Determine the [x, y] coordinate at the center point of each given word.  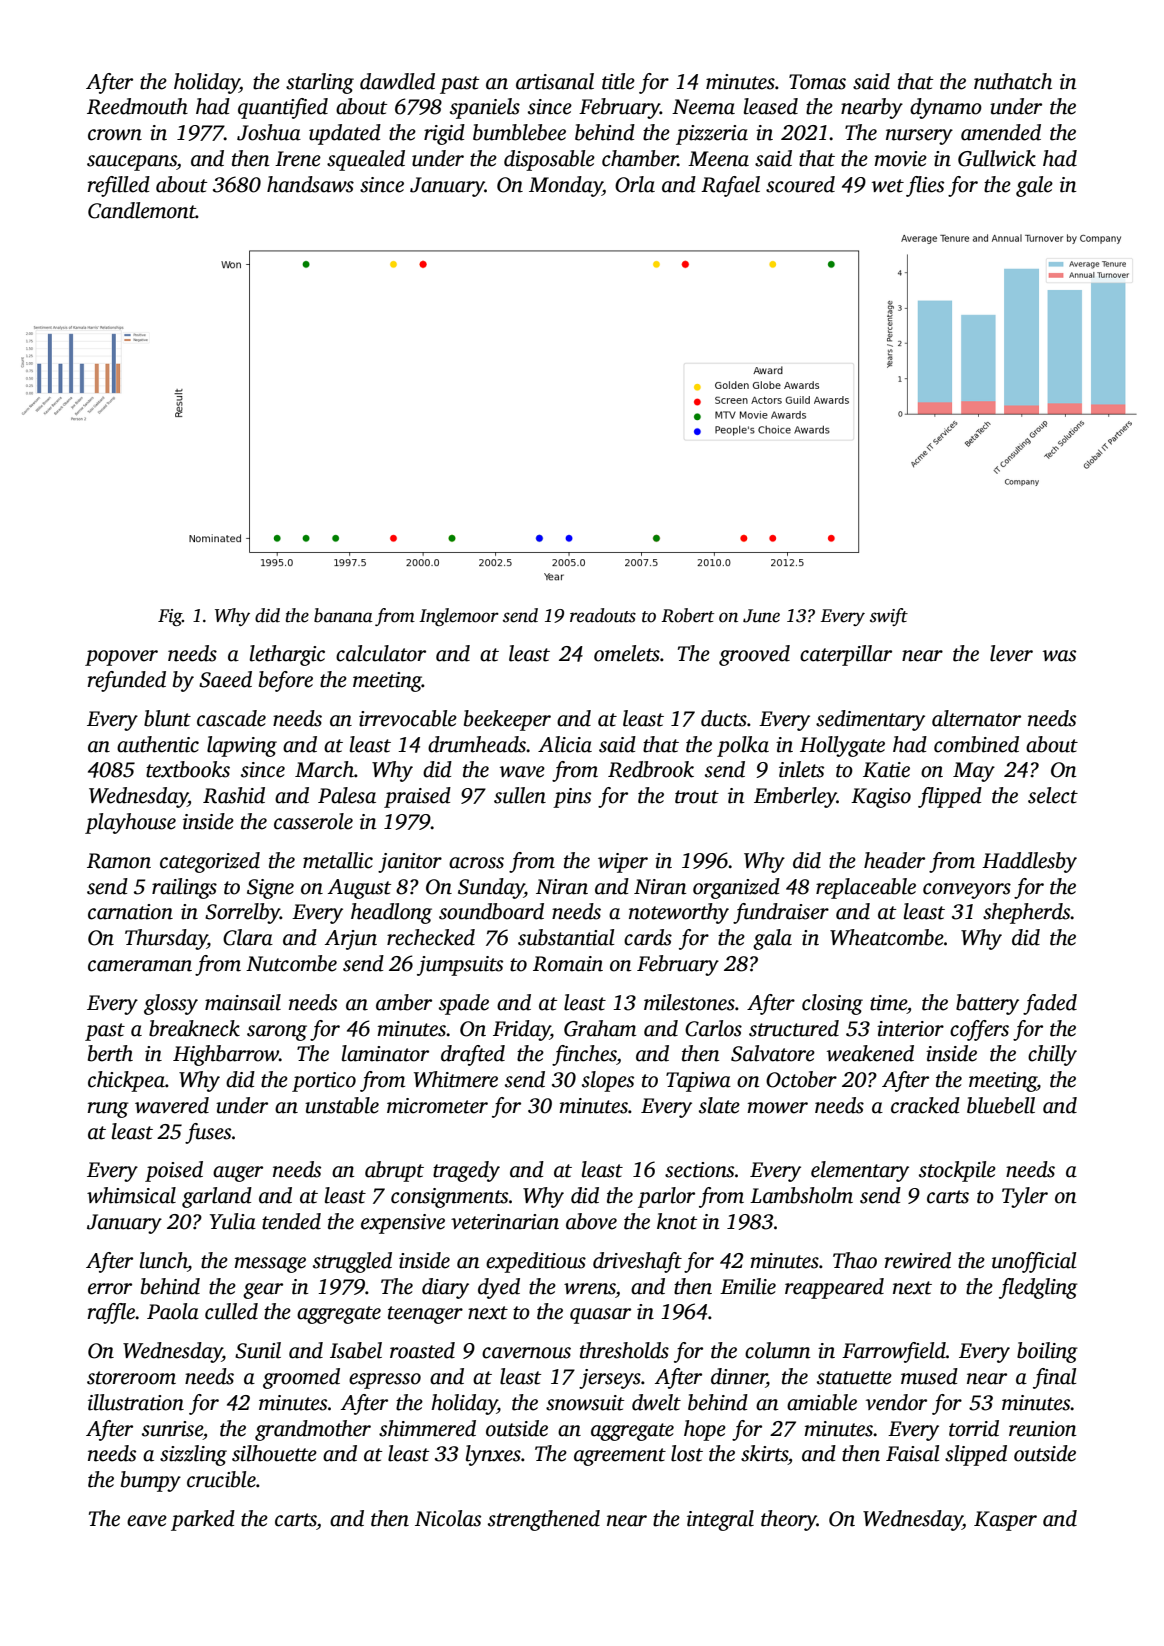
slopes [608, 1081]
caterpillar [846, 655]
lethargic [287, 655]
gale [1034, 186]
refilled [118, 186]
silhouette [274, 1453]
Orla [635, 184]
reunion [1043, 1429]
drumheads [477, 744]
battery [987, 1004]
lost [687, 1453]
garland [217, 1197]
